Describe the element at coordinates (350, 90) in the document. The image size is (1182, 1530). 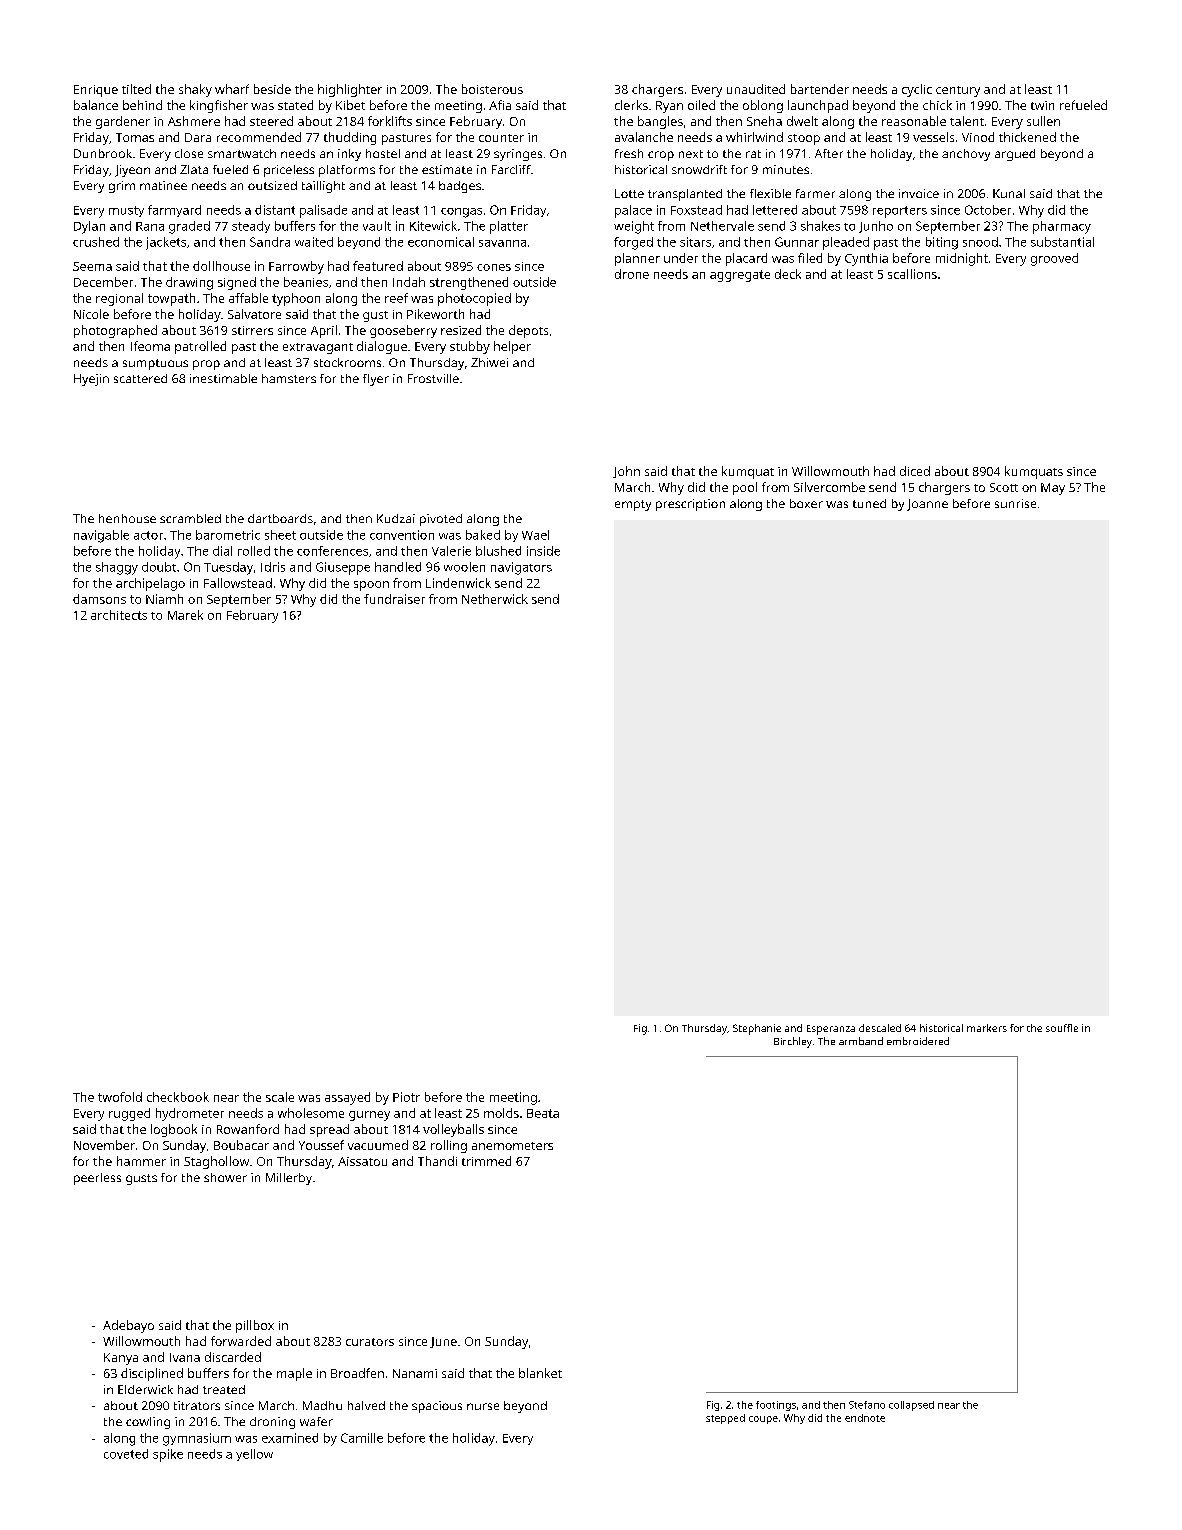
I see `highlighter` at that location.
